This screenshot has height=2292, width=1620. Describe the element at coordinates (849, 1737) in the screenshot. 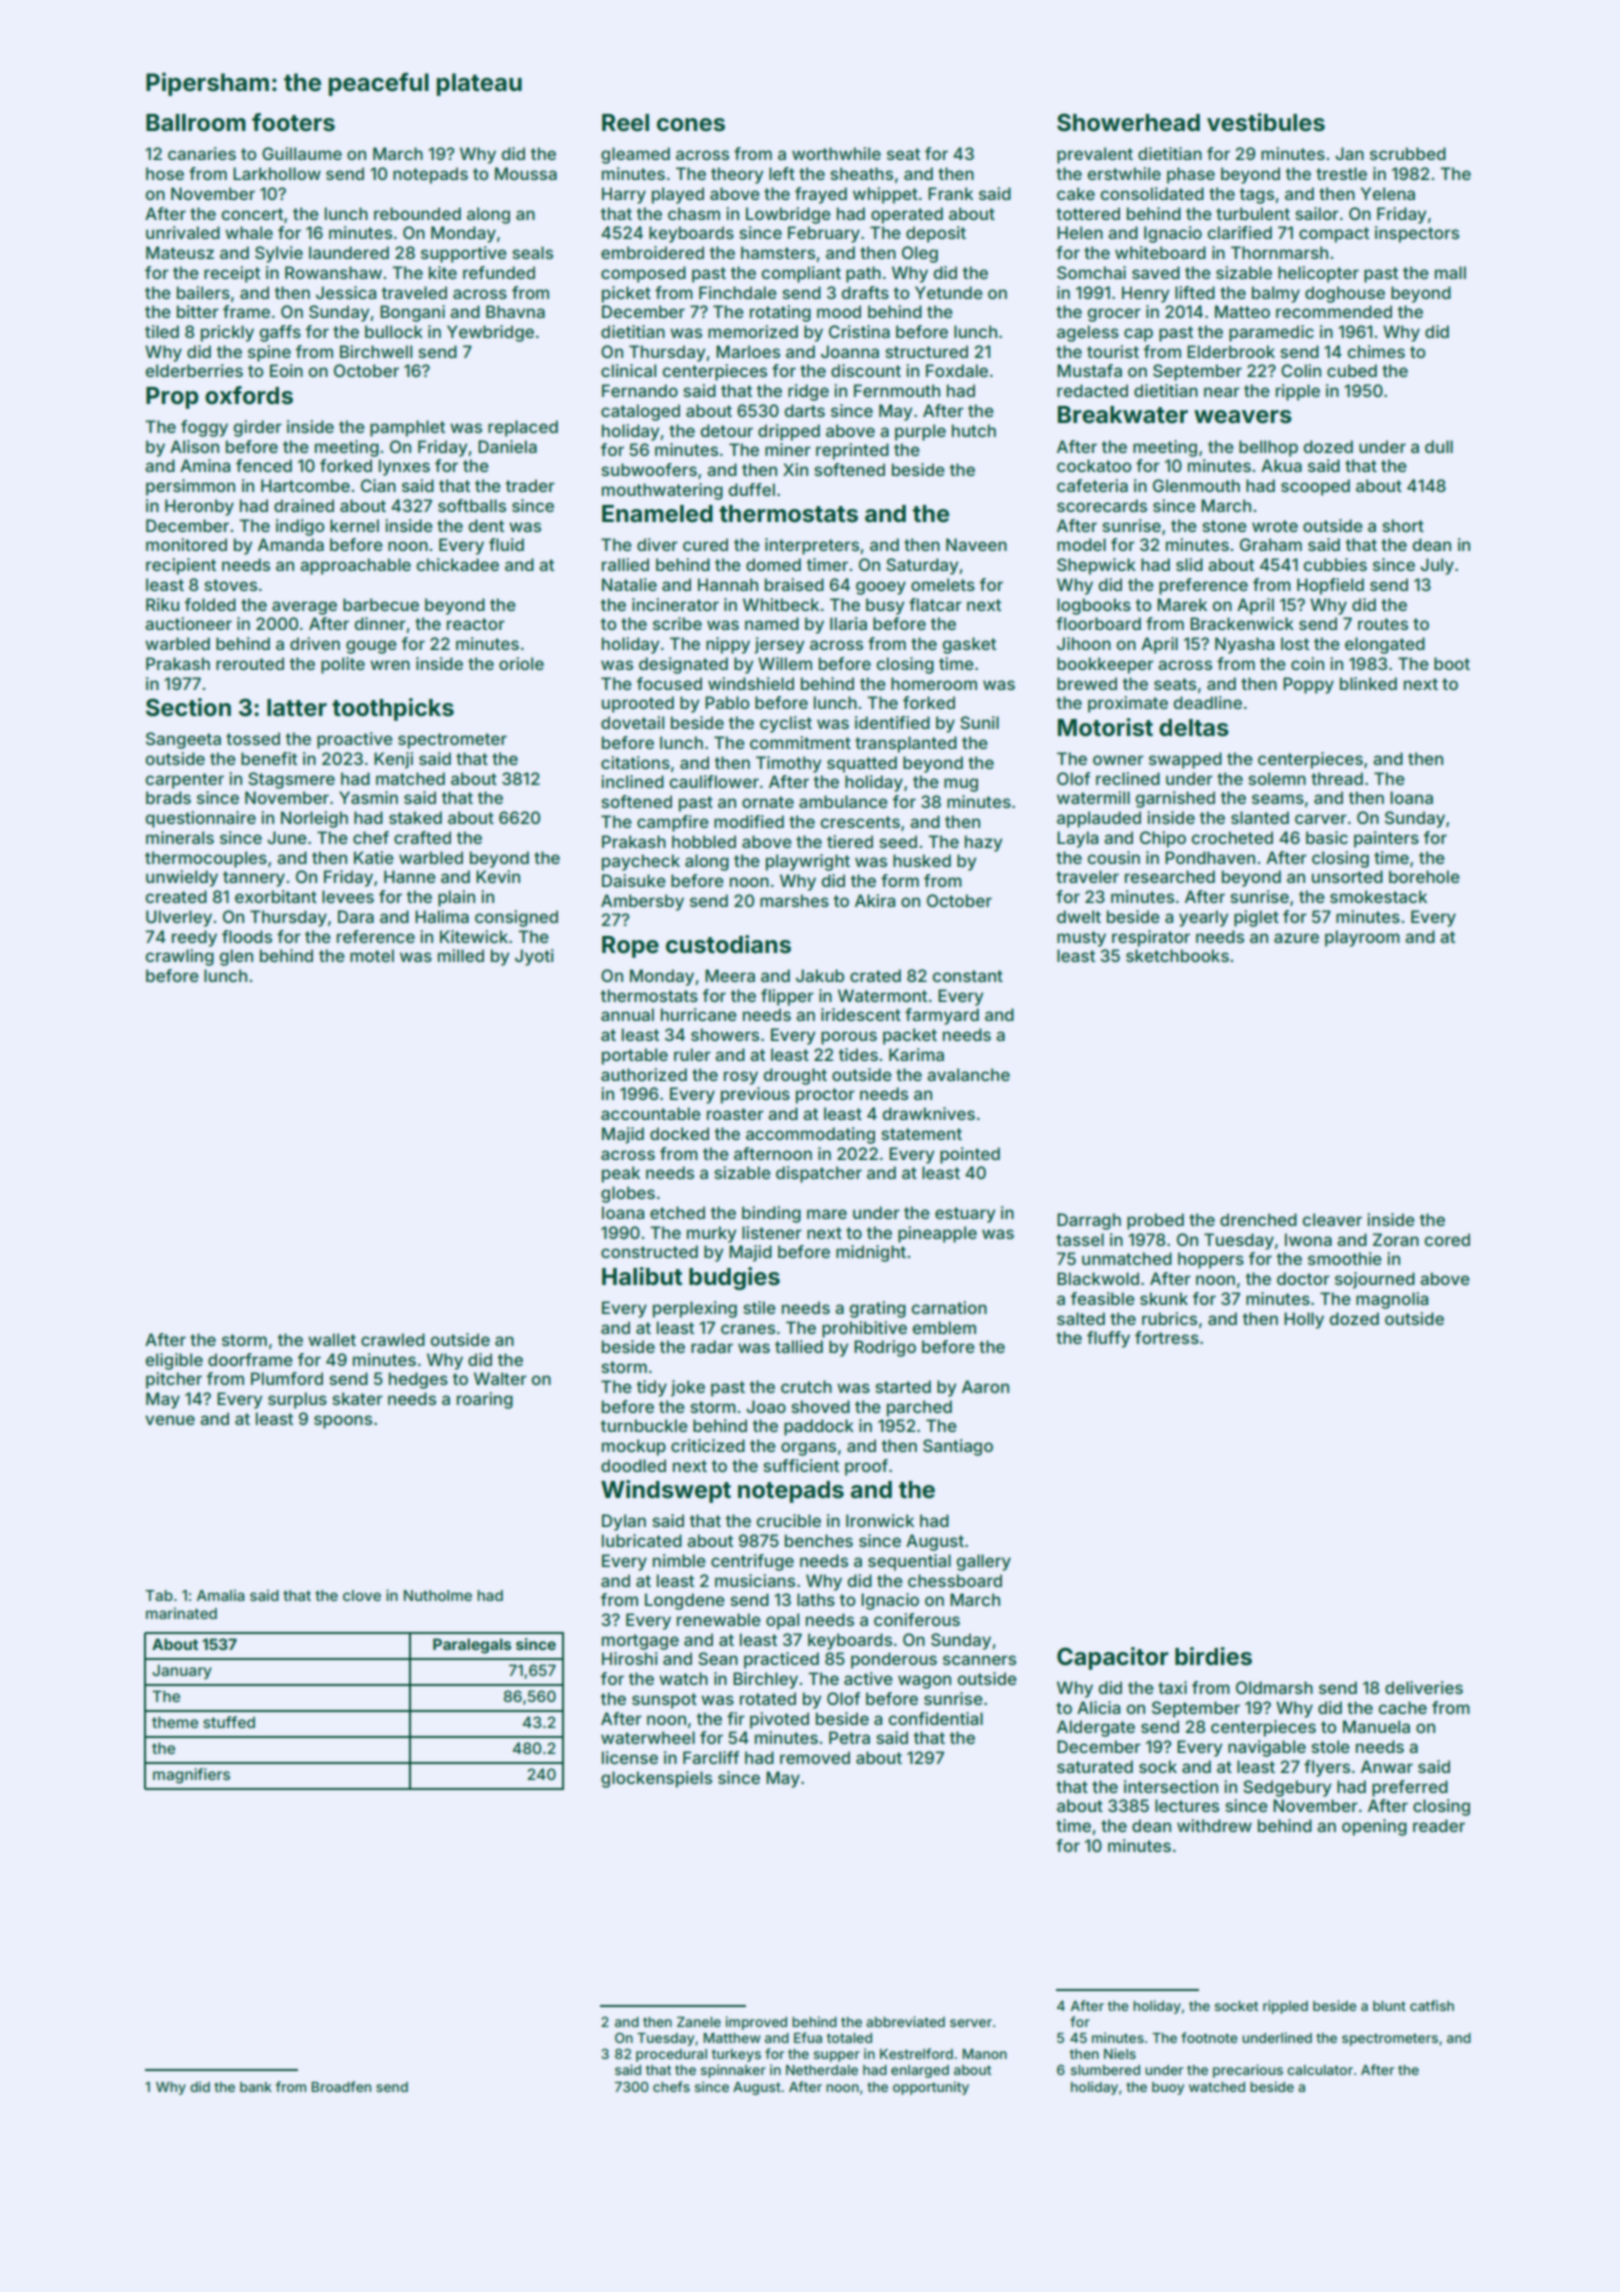

I see `Petra` at that location.
